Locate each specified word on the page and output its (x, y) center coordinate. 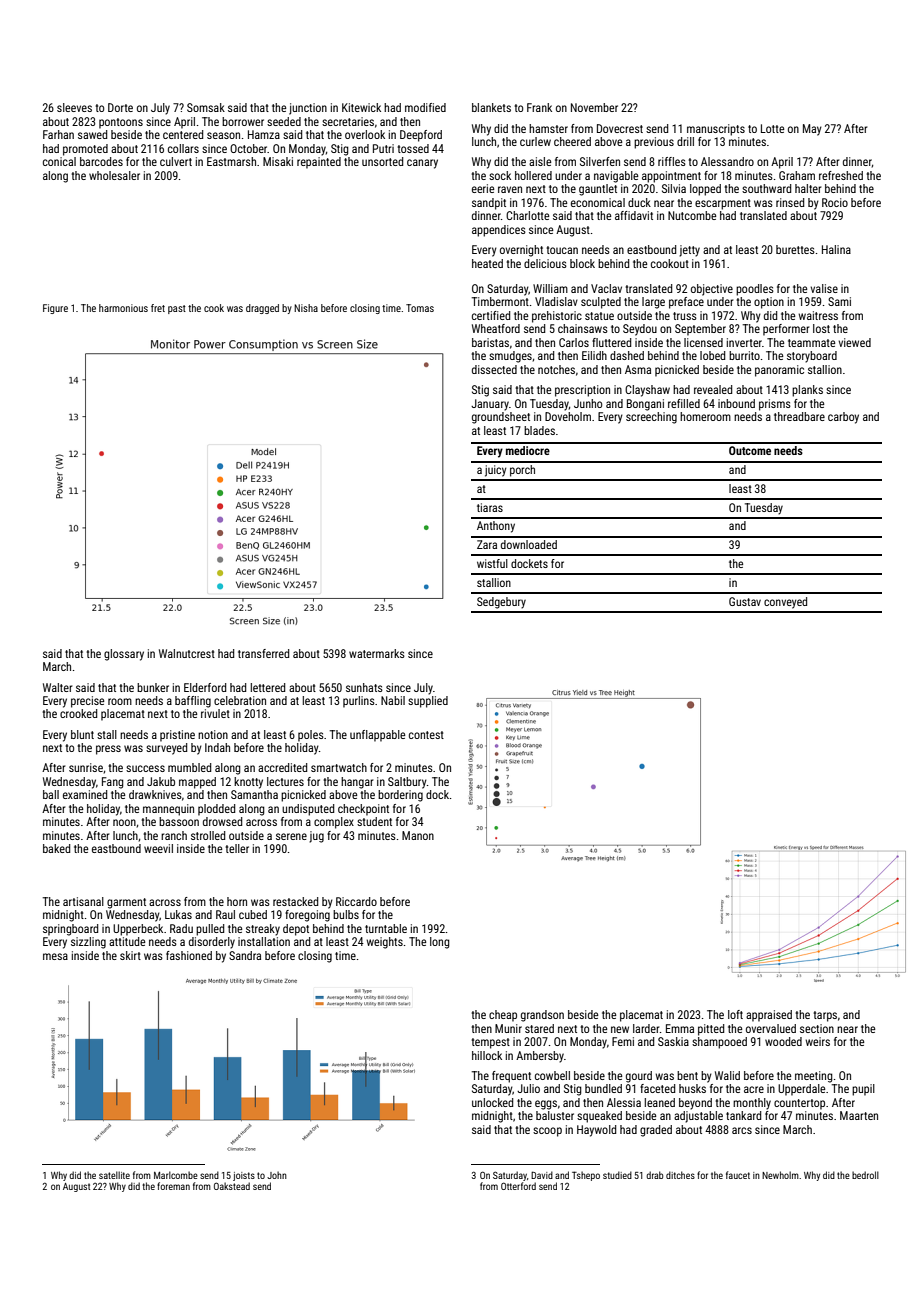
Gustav (745, 601)
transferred (263, 653)
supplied (428, 702)
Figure (55, 309)
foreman (173, 1186)
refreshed (841, 175)
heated (487, 263)
